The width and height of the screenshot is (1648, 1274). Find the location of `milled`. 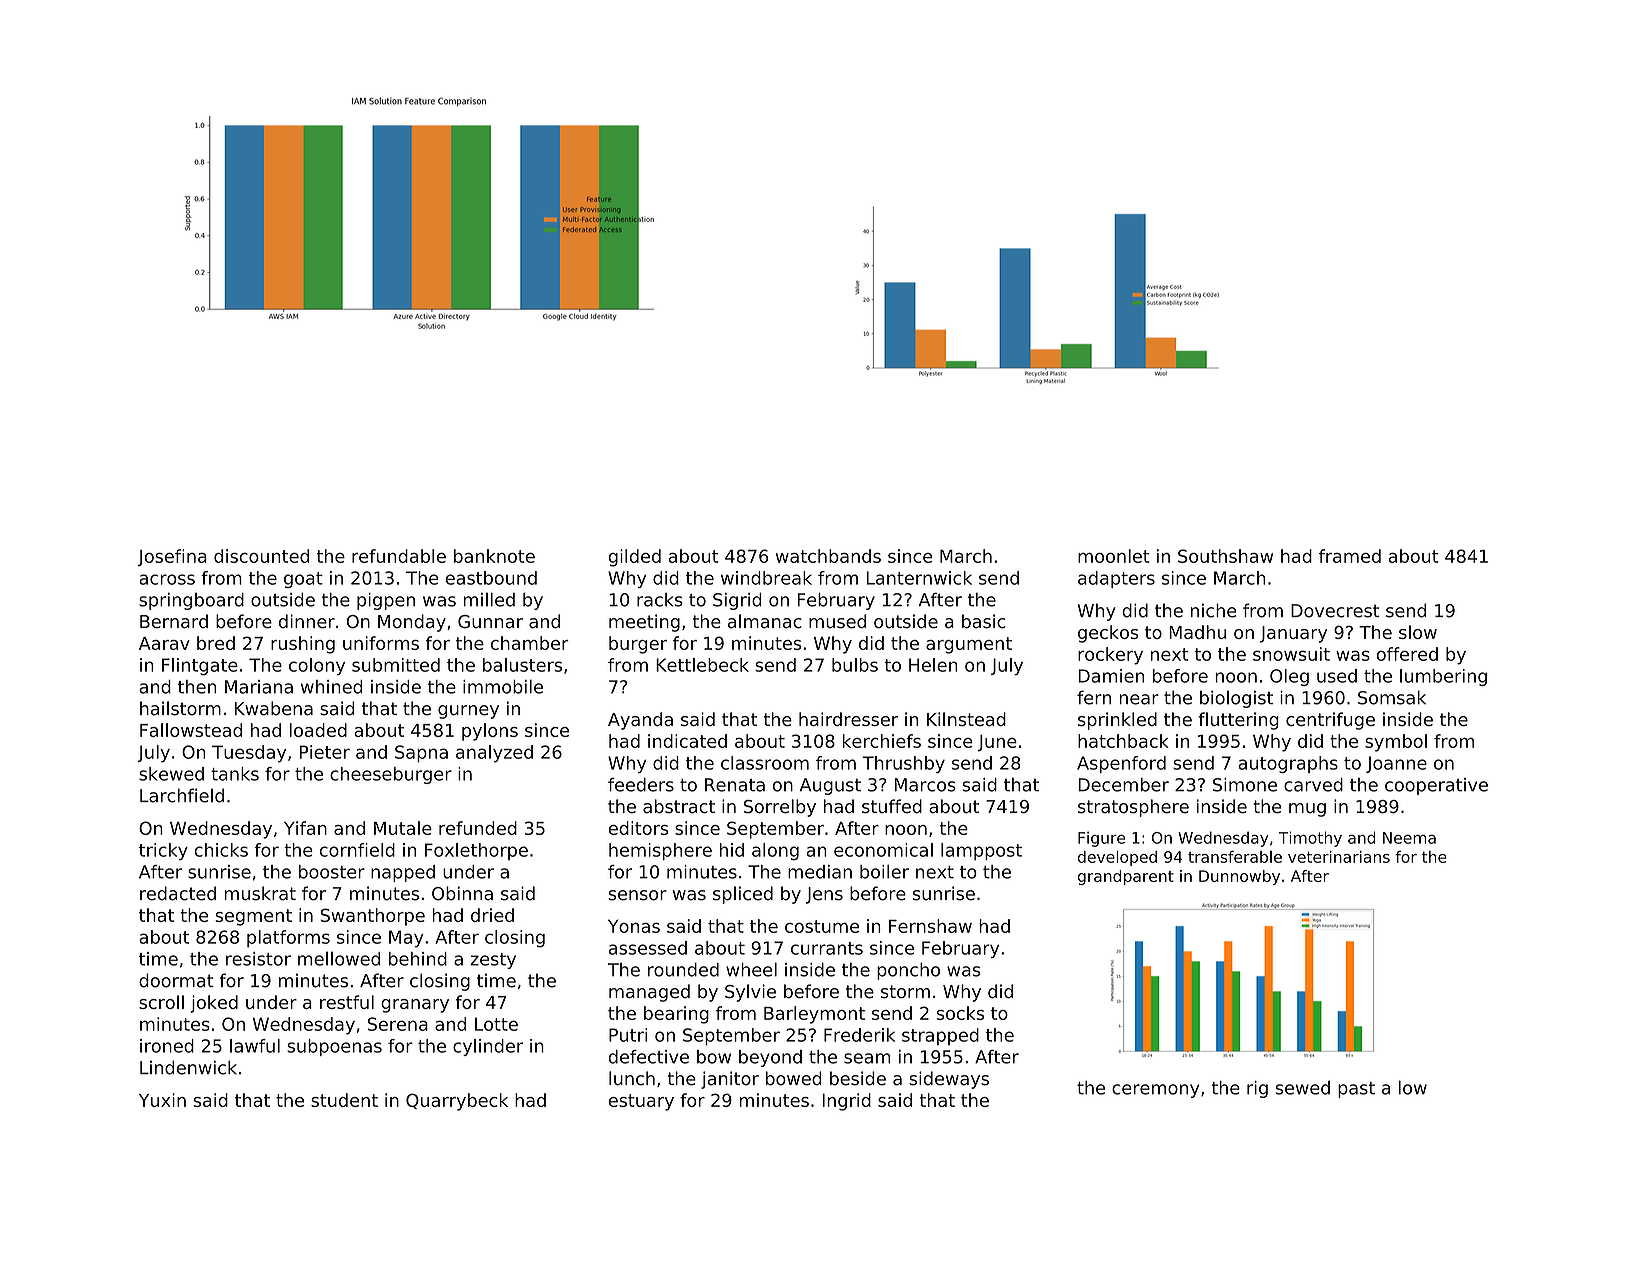

milled is located at coordinates (489, 599).
